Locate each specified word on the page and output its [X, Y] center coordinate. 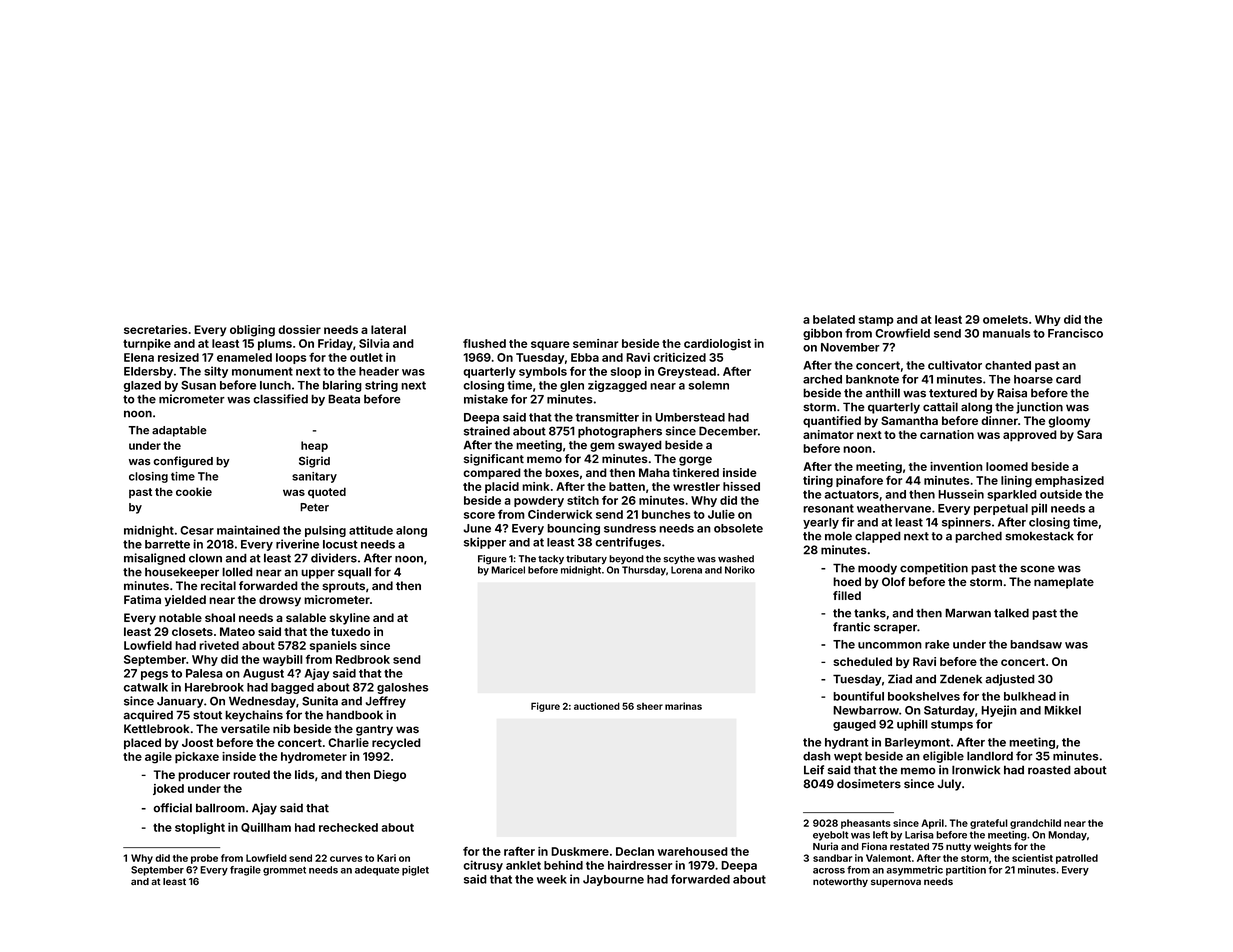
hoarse [1033, 379]
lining [1016, 482]
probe [204, 859]
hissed [741, 486]
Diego [390, 776]
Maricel [508, 570]
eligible [943, 757]
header [379, 371]
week [552, 879]
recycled [396, 744]
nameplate [1064, 583]
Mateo [237, 631]
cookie [194, 491]
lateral [388, 329]
